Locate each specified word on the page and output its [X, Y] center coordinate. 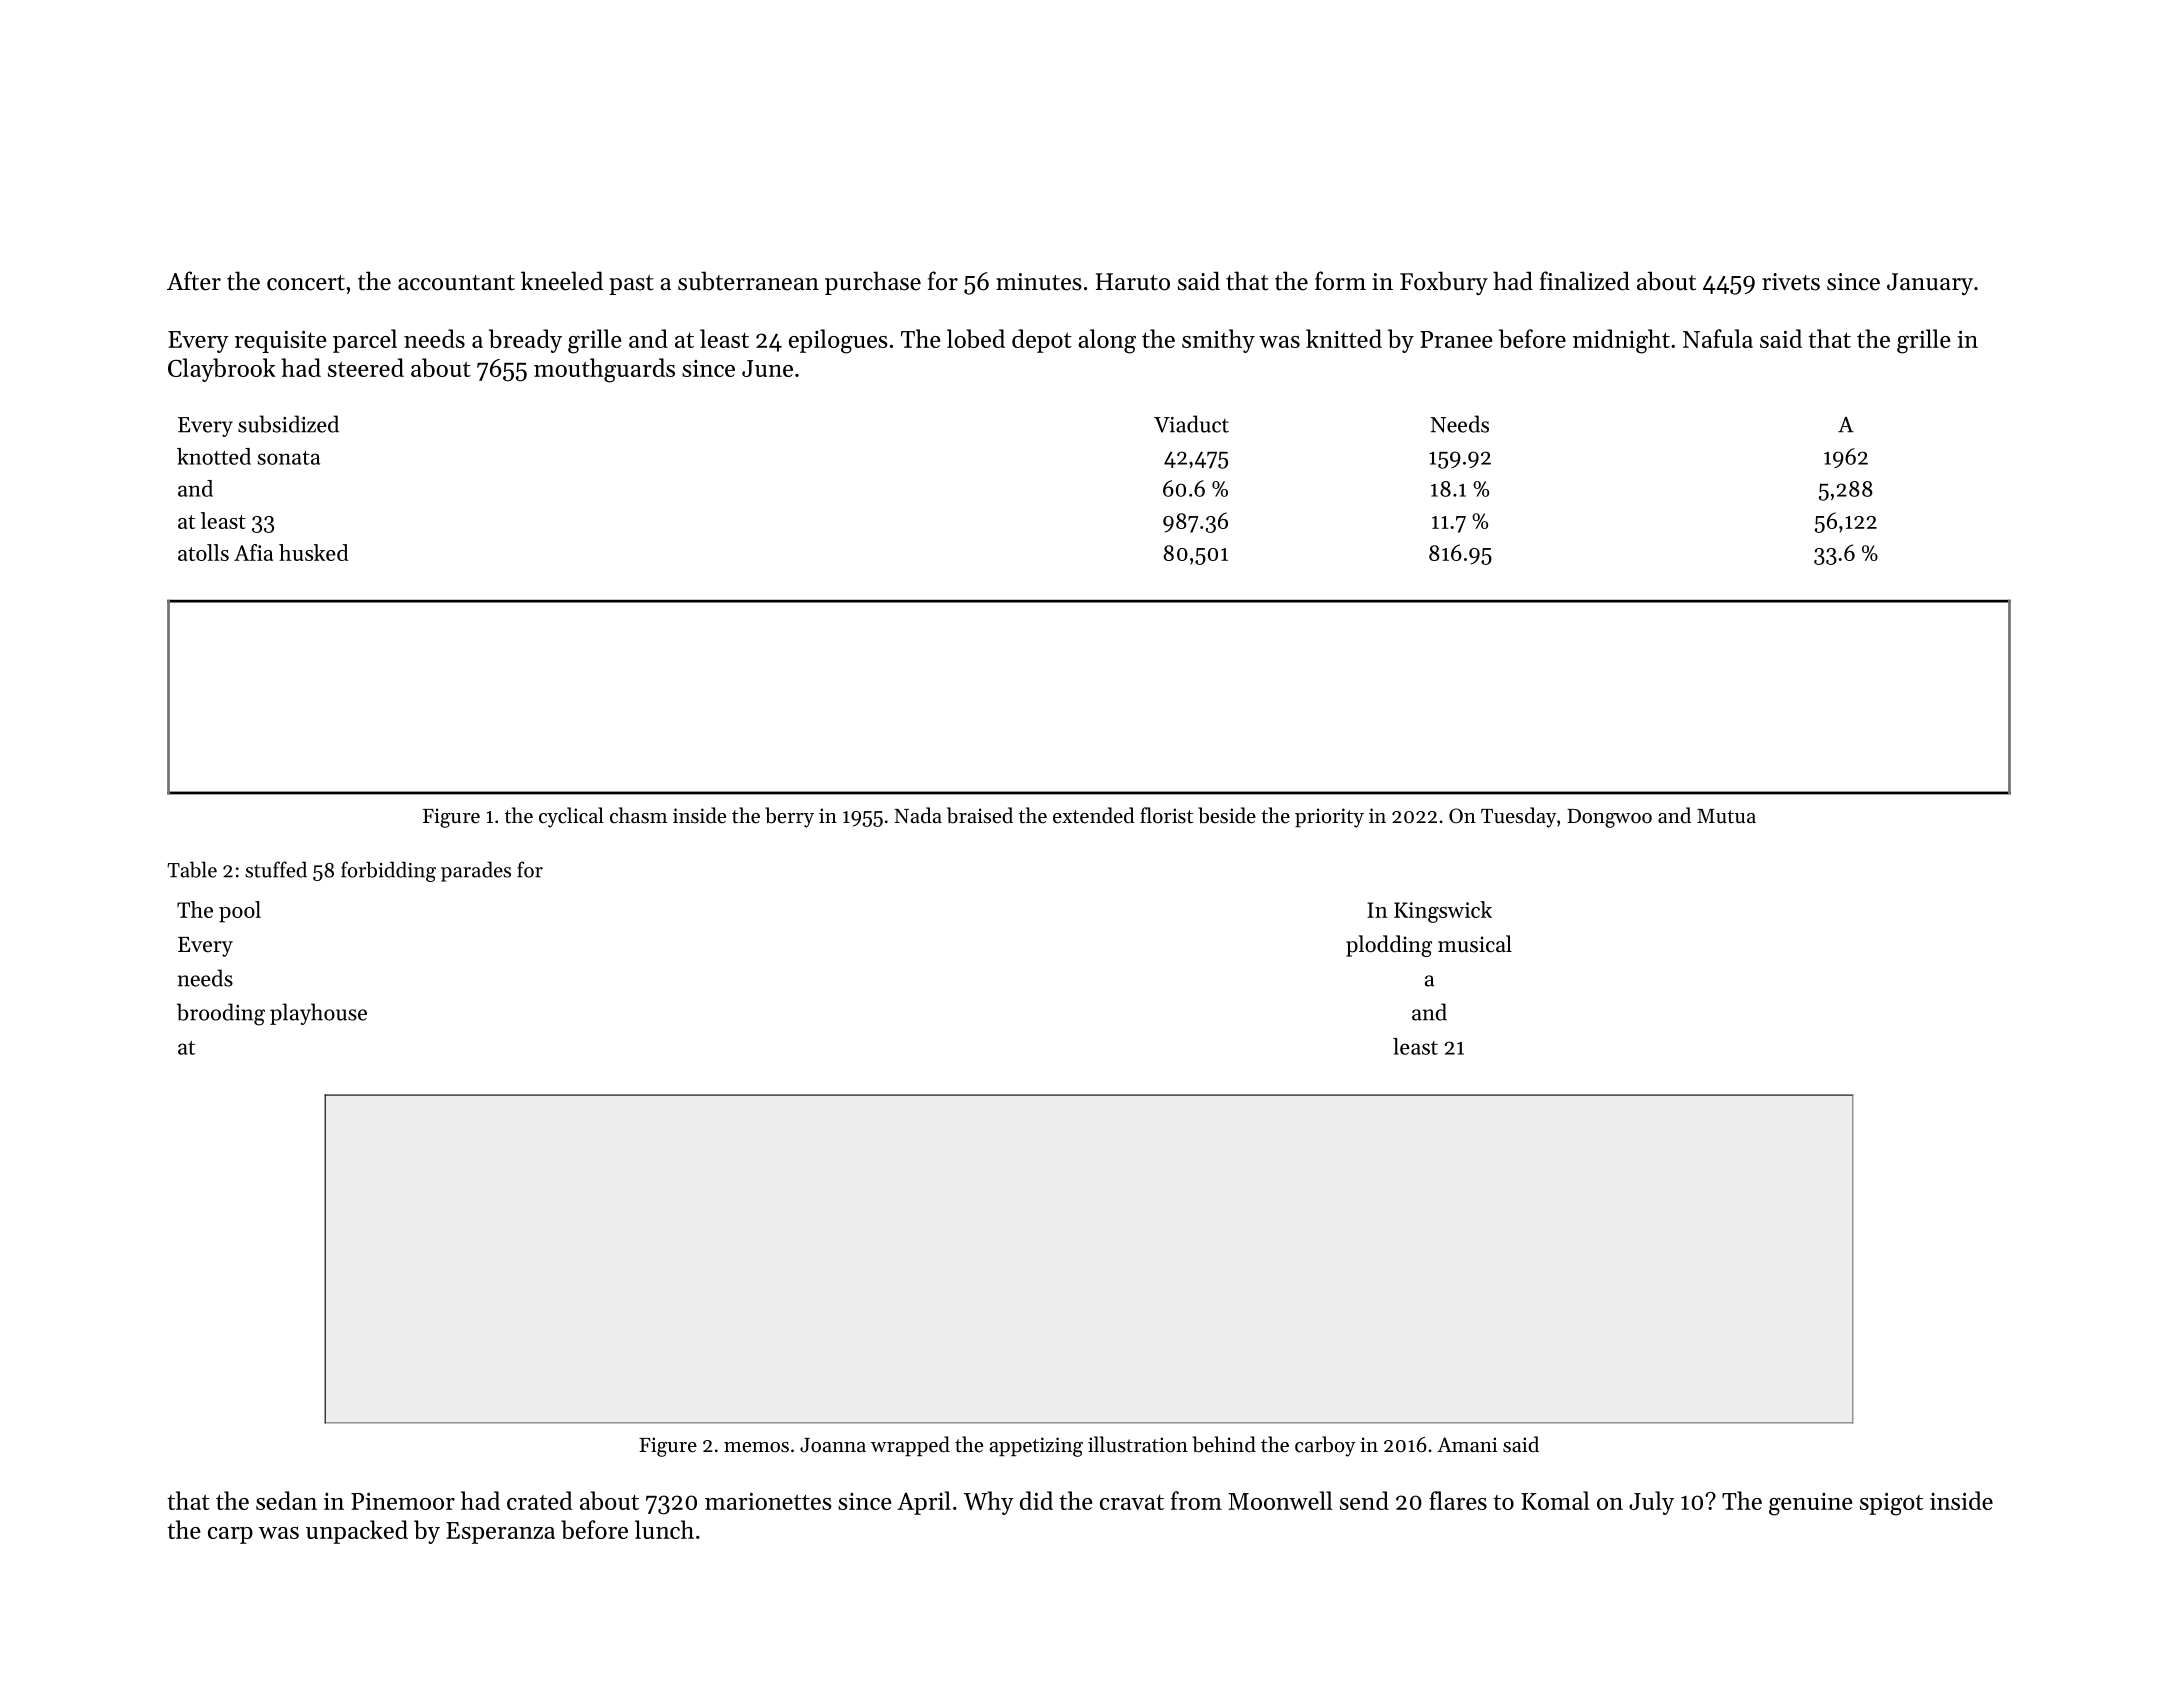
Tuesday [1518, 817]
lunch [664, 1529]
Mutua [1726, 816]
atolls [203, 552]
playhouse [318, 1014]
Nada [918, 815]
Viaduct [1191, 424]
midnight [1621, 341]
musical [1475, 944]
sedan [286, 1500]
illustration [1138, 1444]
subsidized [288, 424]
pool [240, 912]
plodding [1389, 946]
